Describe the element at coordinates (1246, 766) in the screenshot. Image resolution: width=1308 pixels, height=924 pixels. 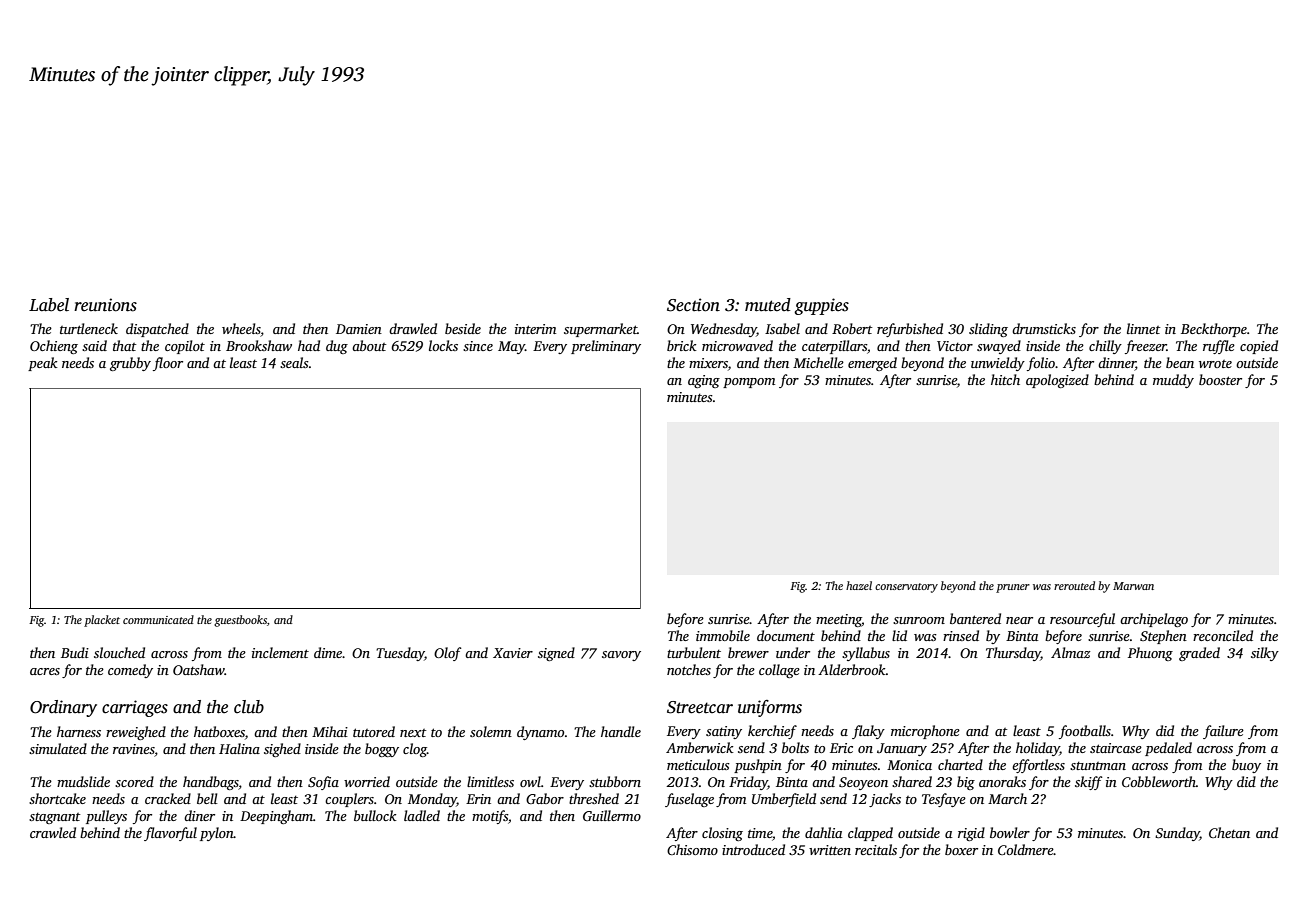
I see `buoy` at that location.
